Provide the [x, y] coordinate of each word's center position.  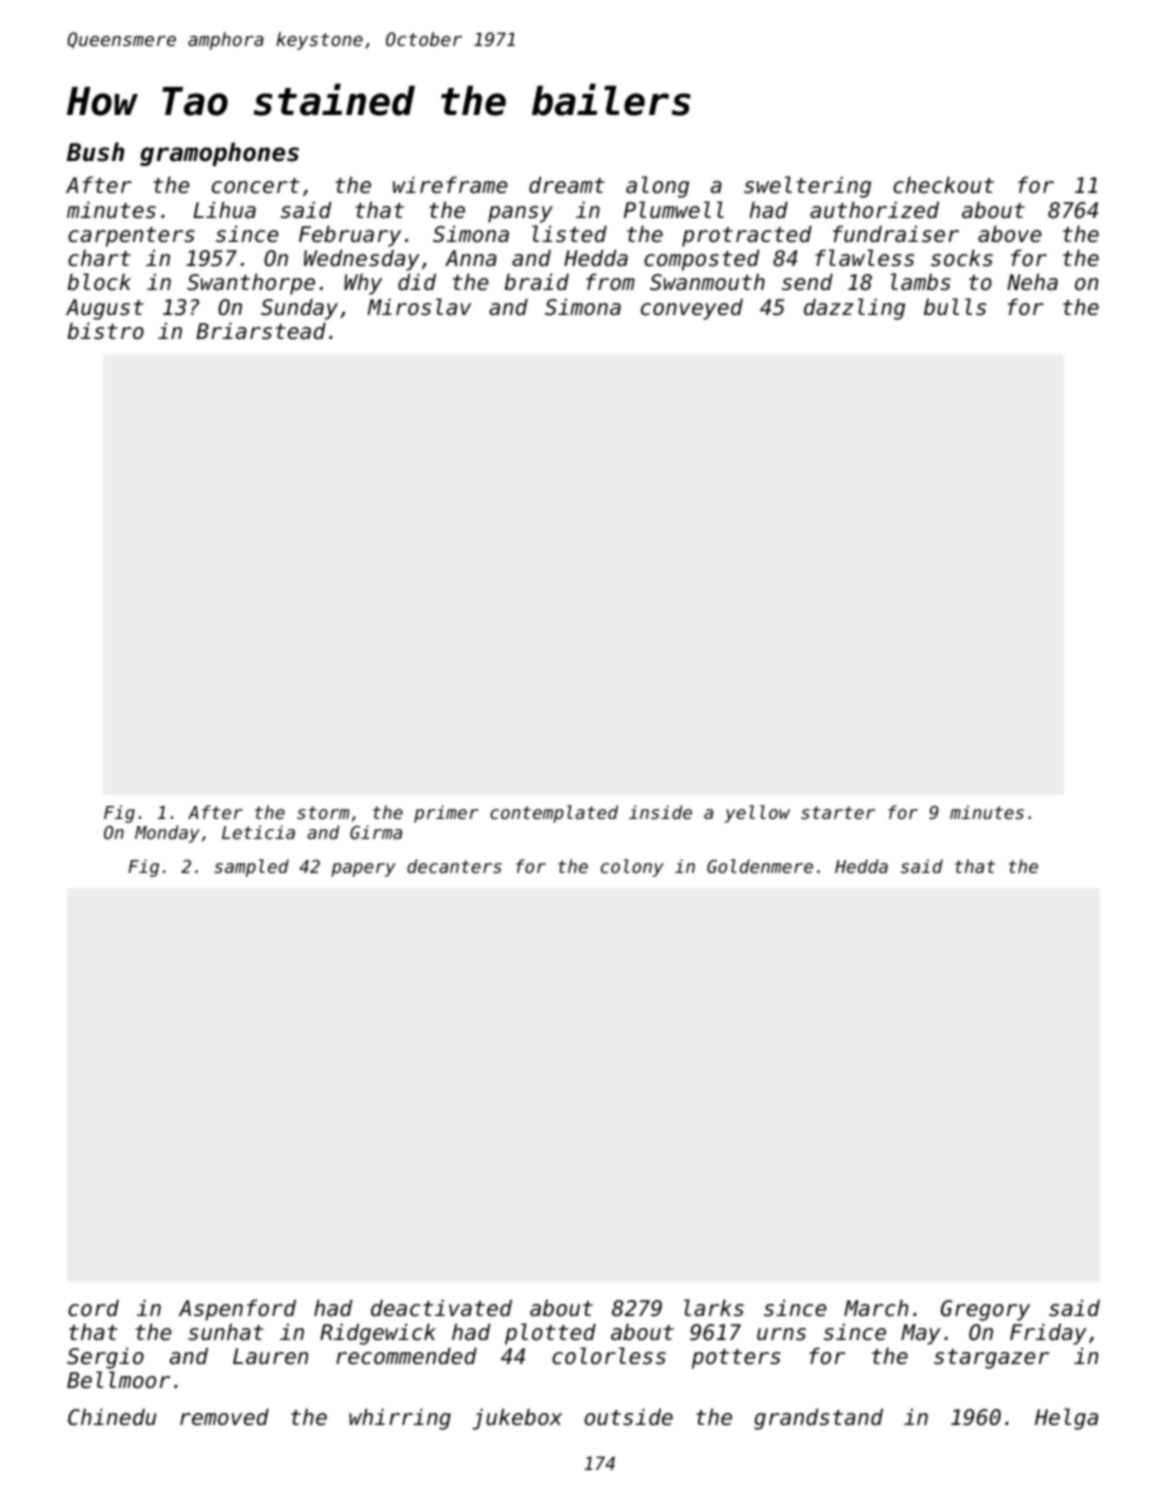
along [657, 187]
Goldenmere [760, 866]
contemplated [554, 814]
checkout [943, 185]
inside [660, 812]
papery [363, 870]
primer [446, 814]
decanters [454, 866]
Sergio [105, 1358]
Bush [95, 152]
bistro [105, 331]
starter [838, 812]
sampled [251, 868]
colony [632, 868]
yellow [757, 814]
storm [323, 812]
